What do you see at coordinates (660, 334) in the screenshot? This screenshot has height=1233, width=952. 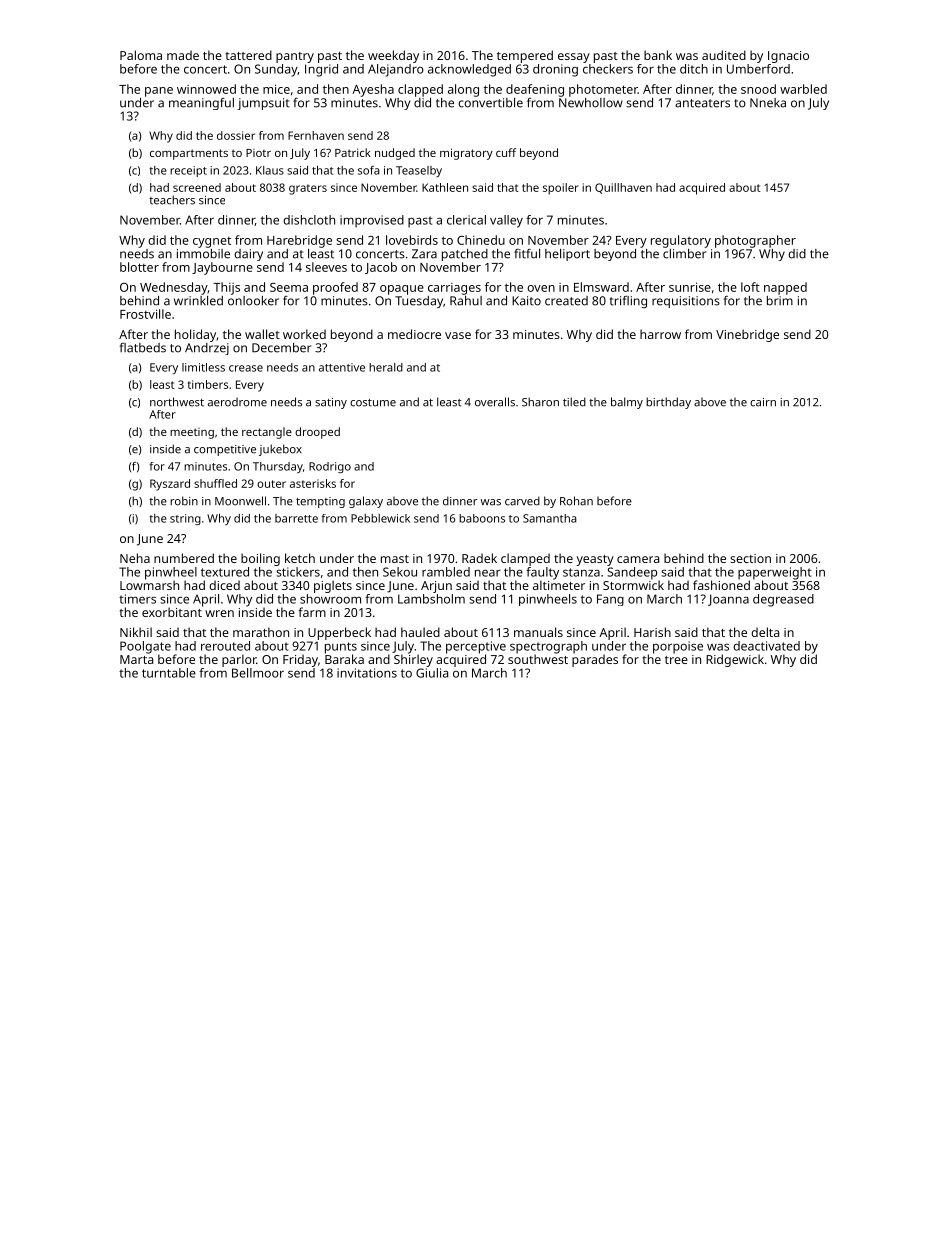 I see `harrow` at bounding box center [660, 334].
